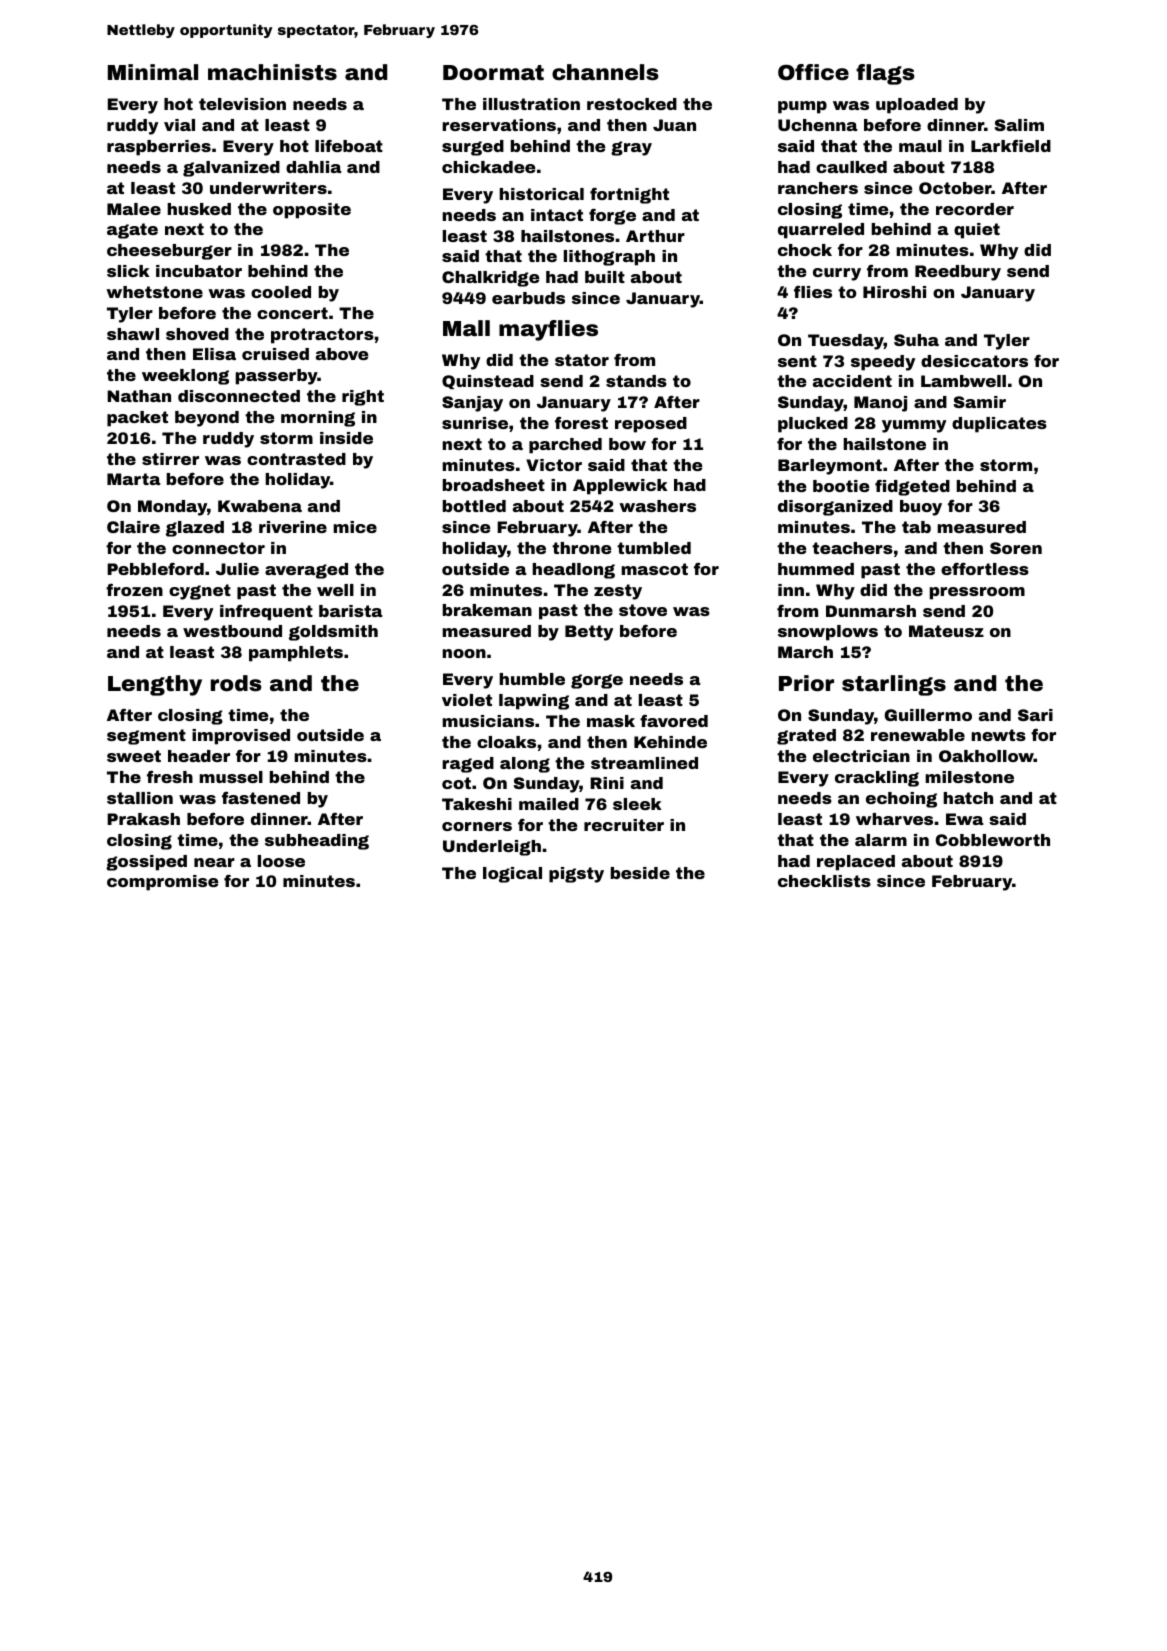  What do you see at coordinates (674, 125) in the screenshot?
I see `Juan` at bounding box center [674, 125].
